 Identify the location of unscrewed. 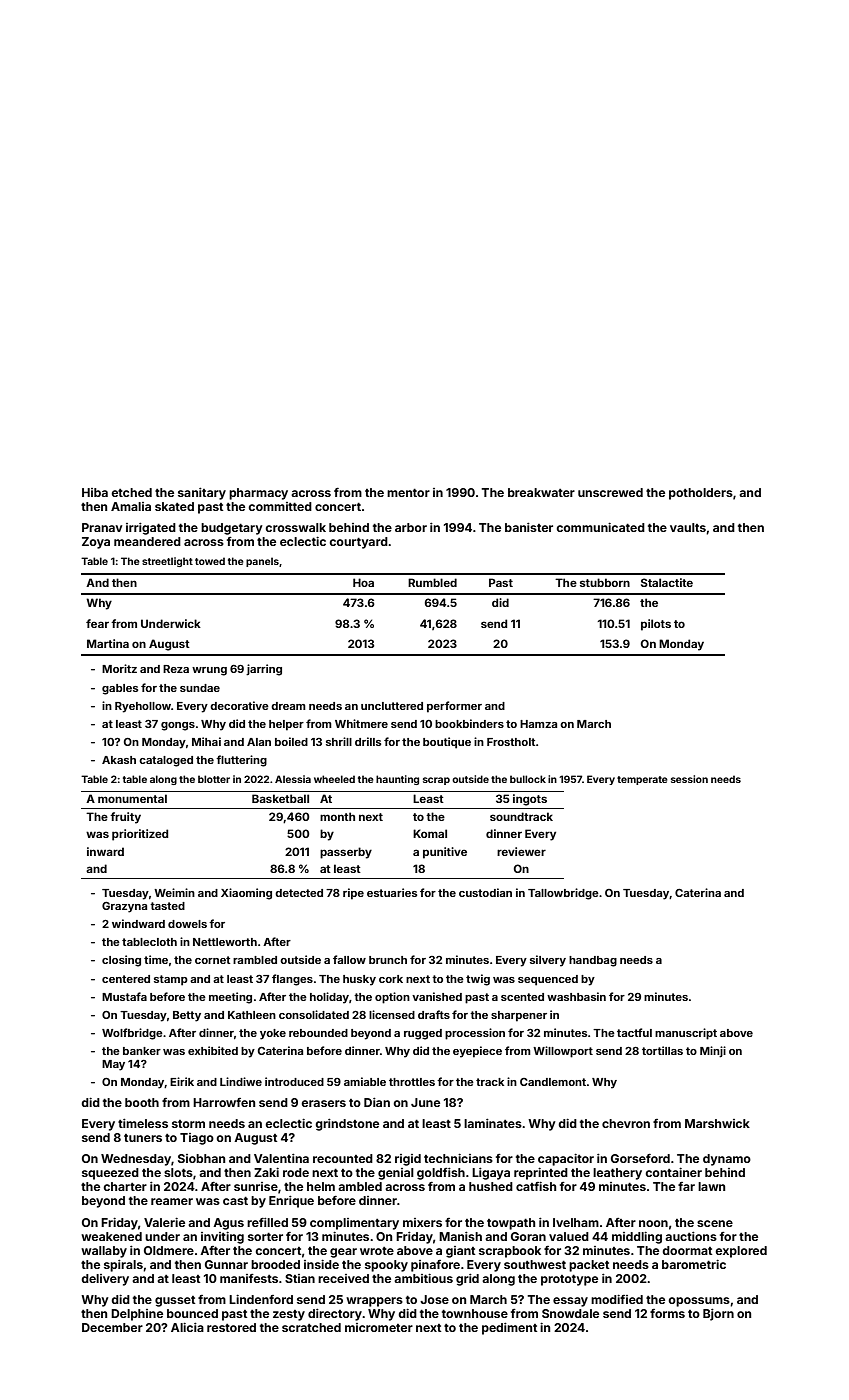
(610, 492).
